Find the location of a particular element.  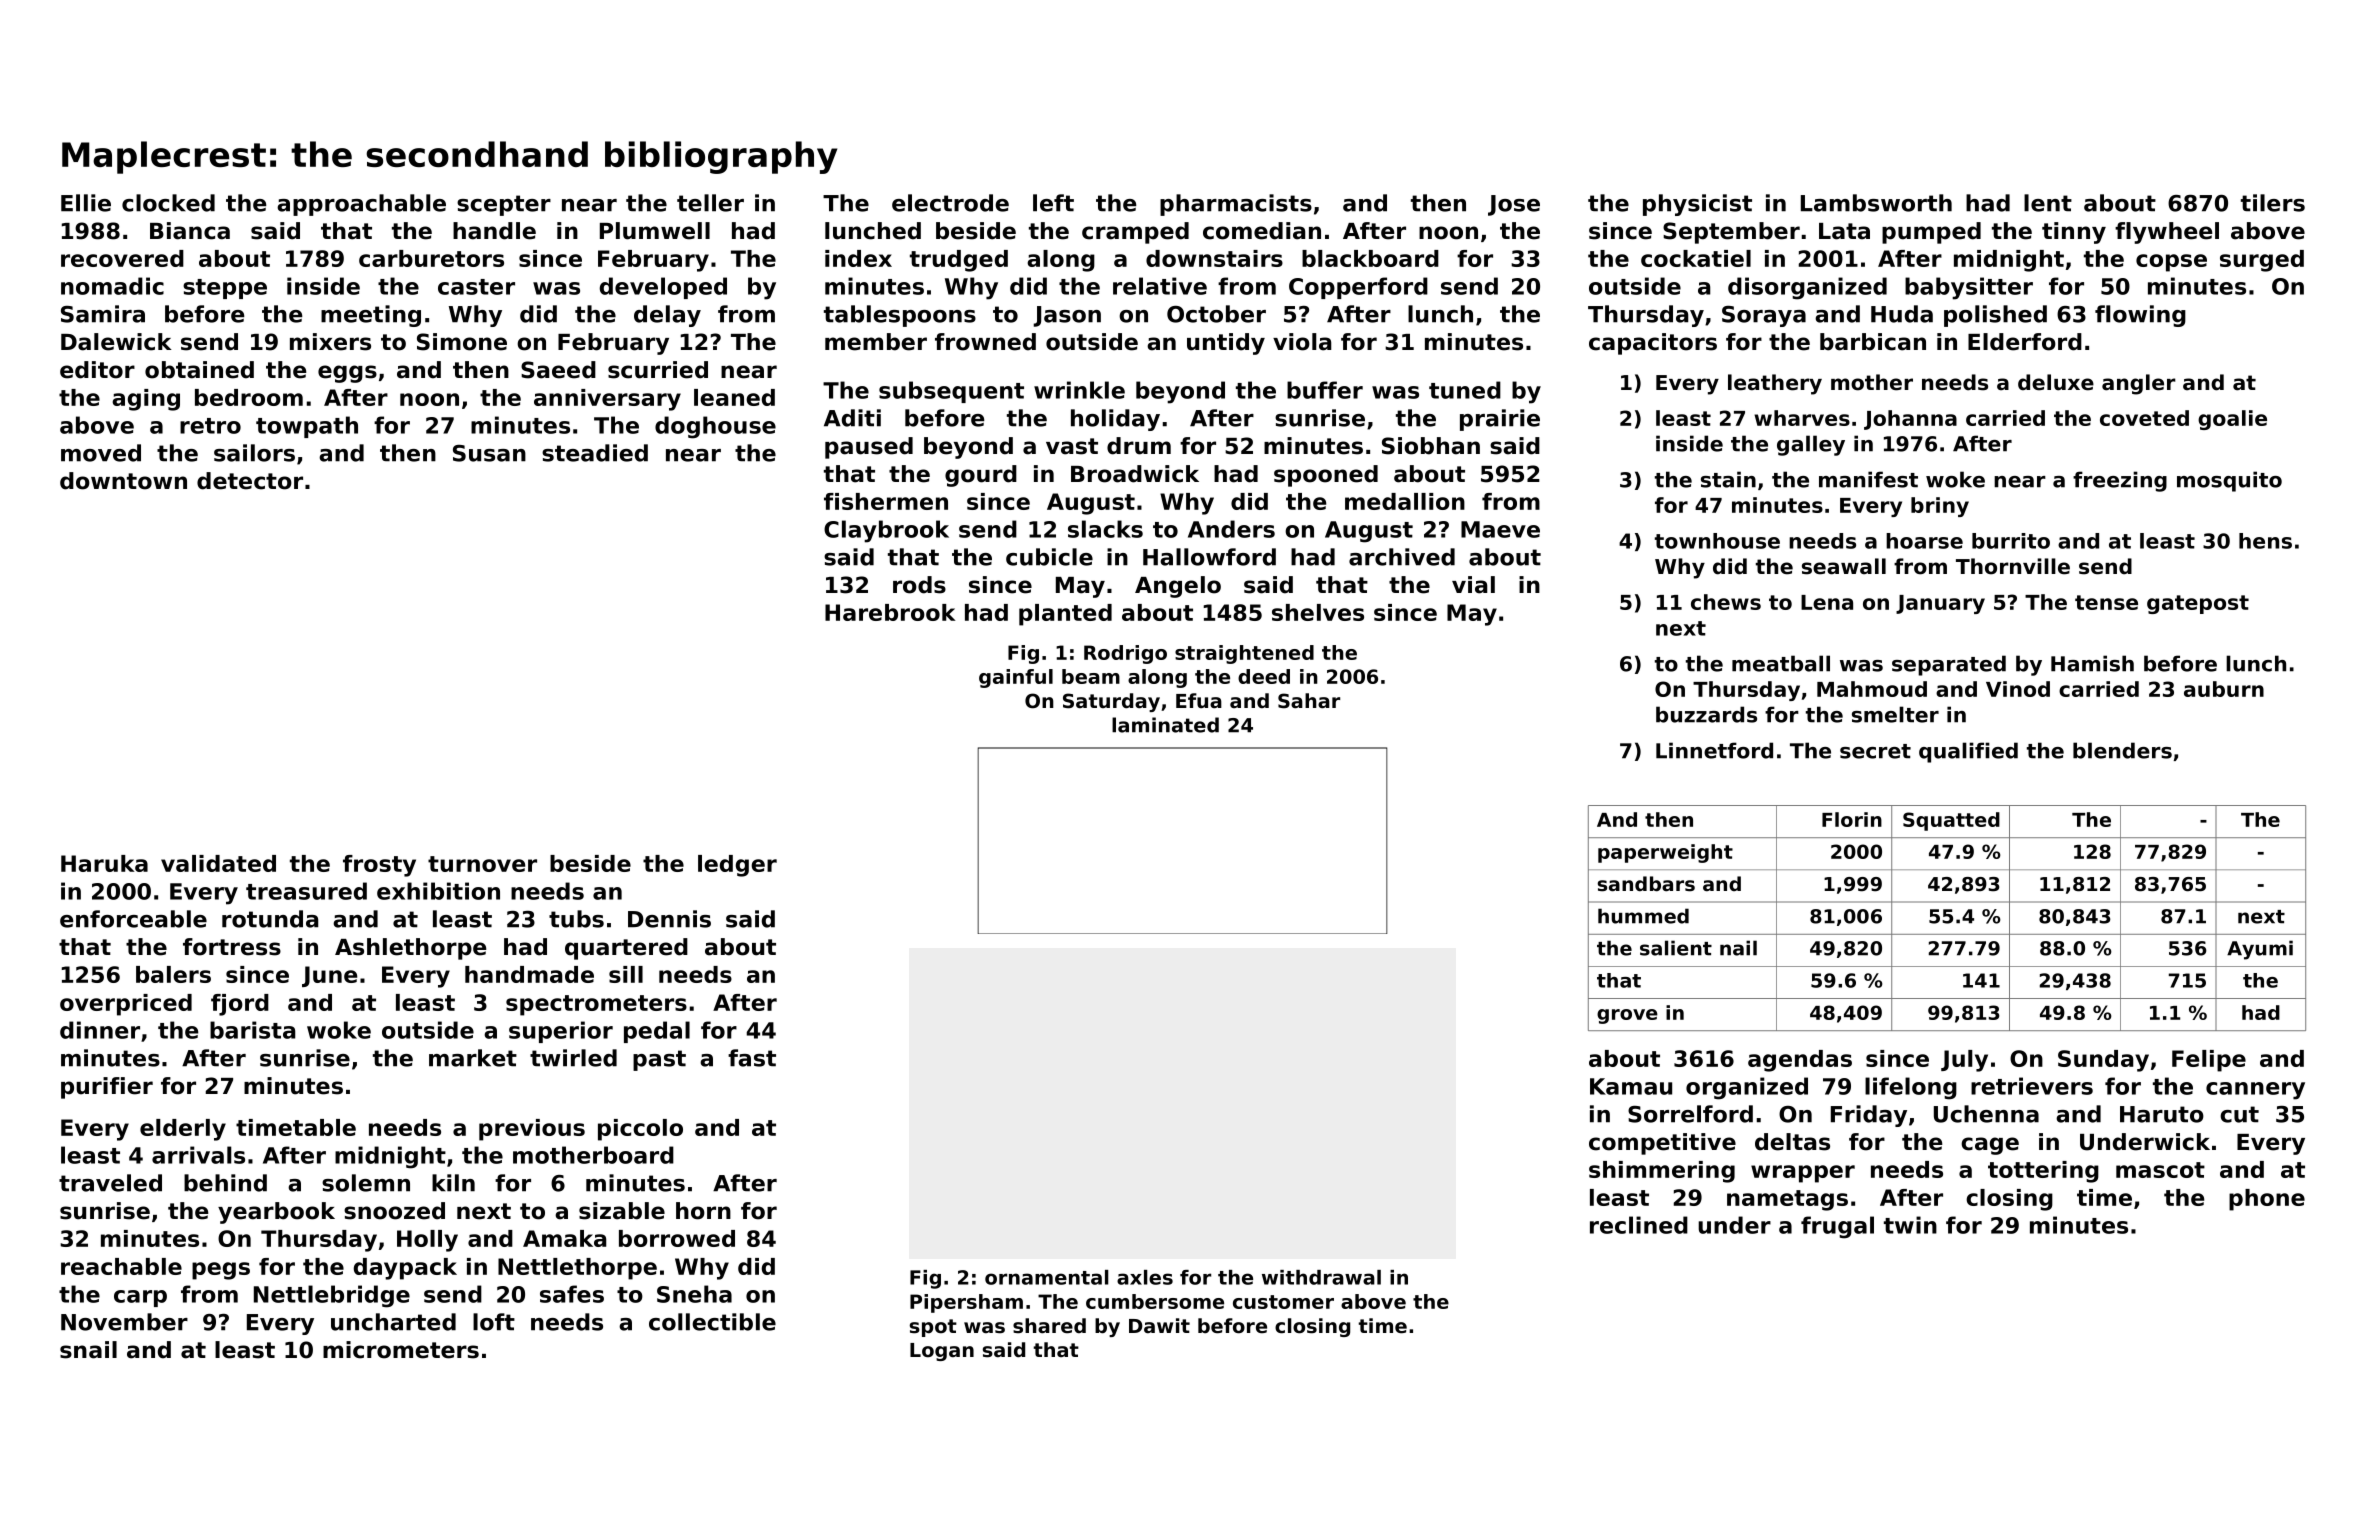

purifier is located at coordinates (107, 1088).
